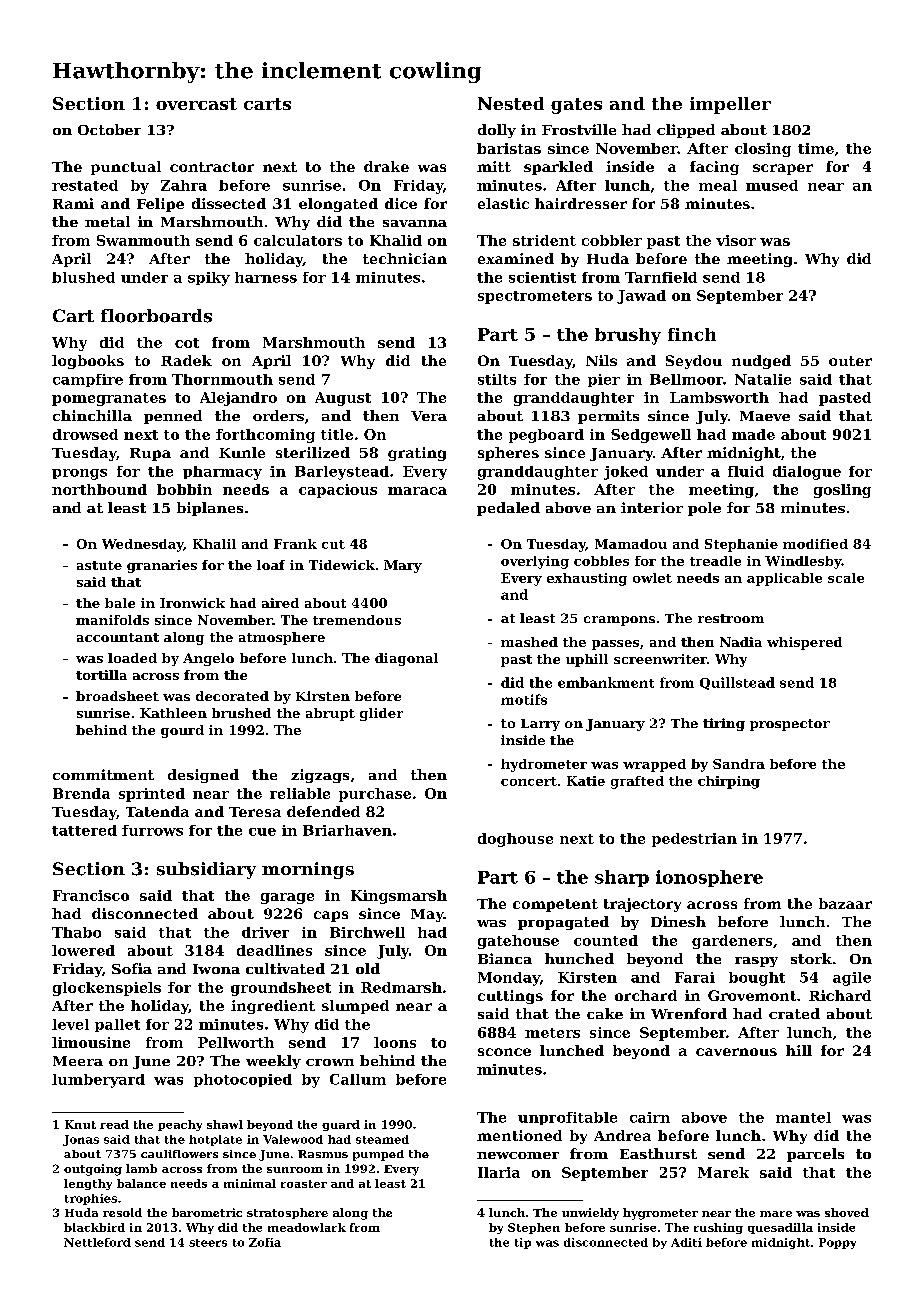 The width and height of the image is (924, 1314). Describe the element at coordinates (804, 643) in the image. I see `whispered` at that location.
